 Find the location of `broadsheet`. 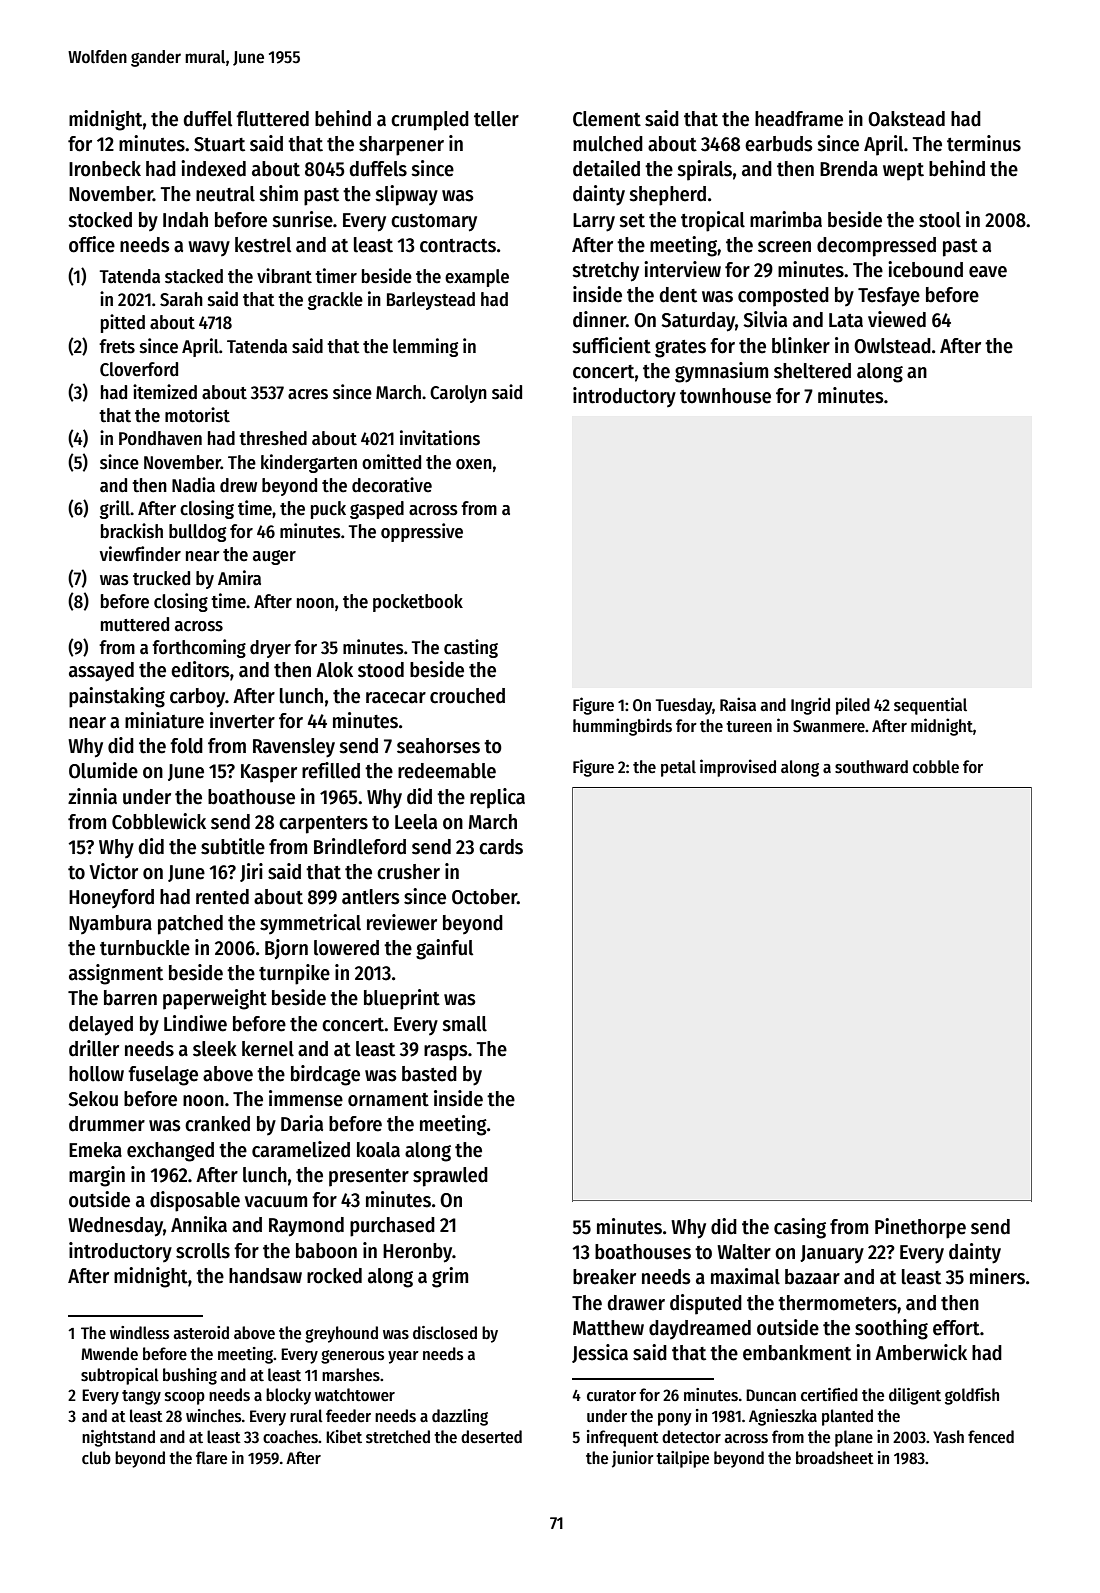

broadsheet is located at coordinates (835, 1458).
